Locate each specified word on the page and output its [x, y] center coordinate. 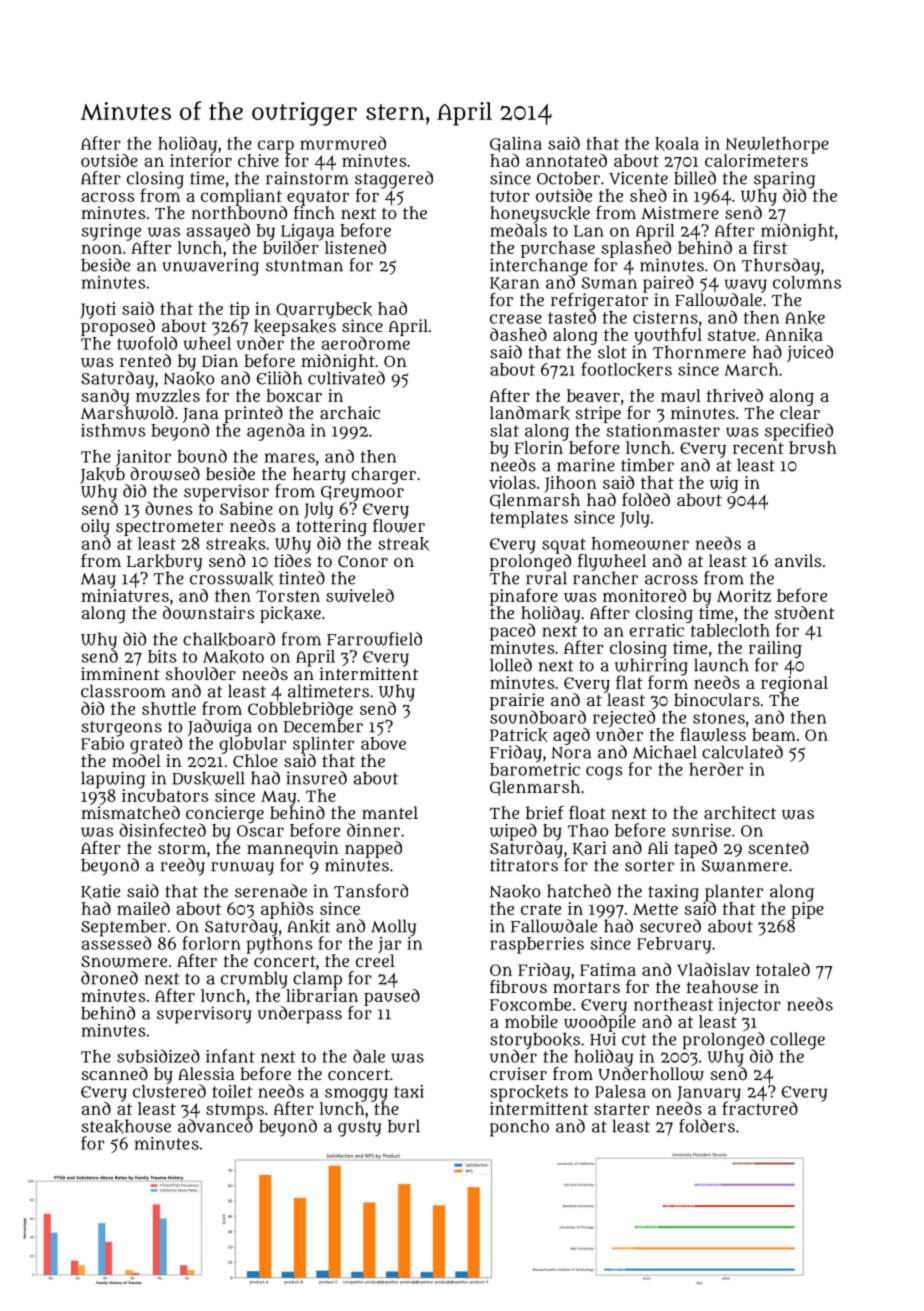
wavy [746, 286]
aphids [287, 910]
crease [516, 319]
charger [384, 475]
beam [774, 734]
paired [668, 284]
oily [95, 527]
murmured [343, 143]
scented [779, 847]
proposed [118, 327]
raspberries [537, 945]
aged [571, 736]
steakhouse [126, 1126]
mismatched [130, 812]
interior [201, 160]
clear [800, 412]
